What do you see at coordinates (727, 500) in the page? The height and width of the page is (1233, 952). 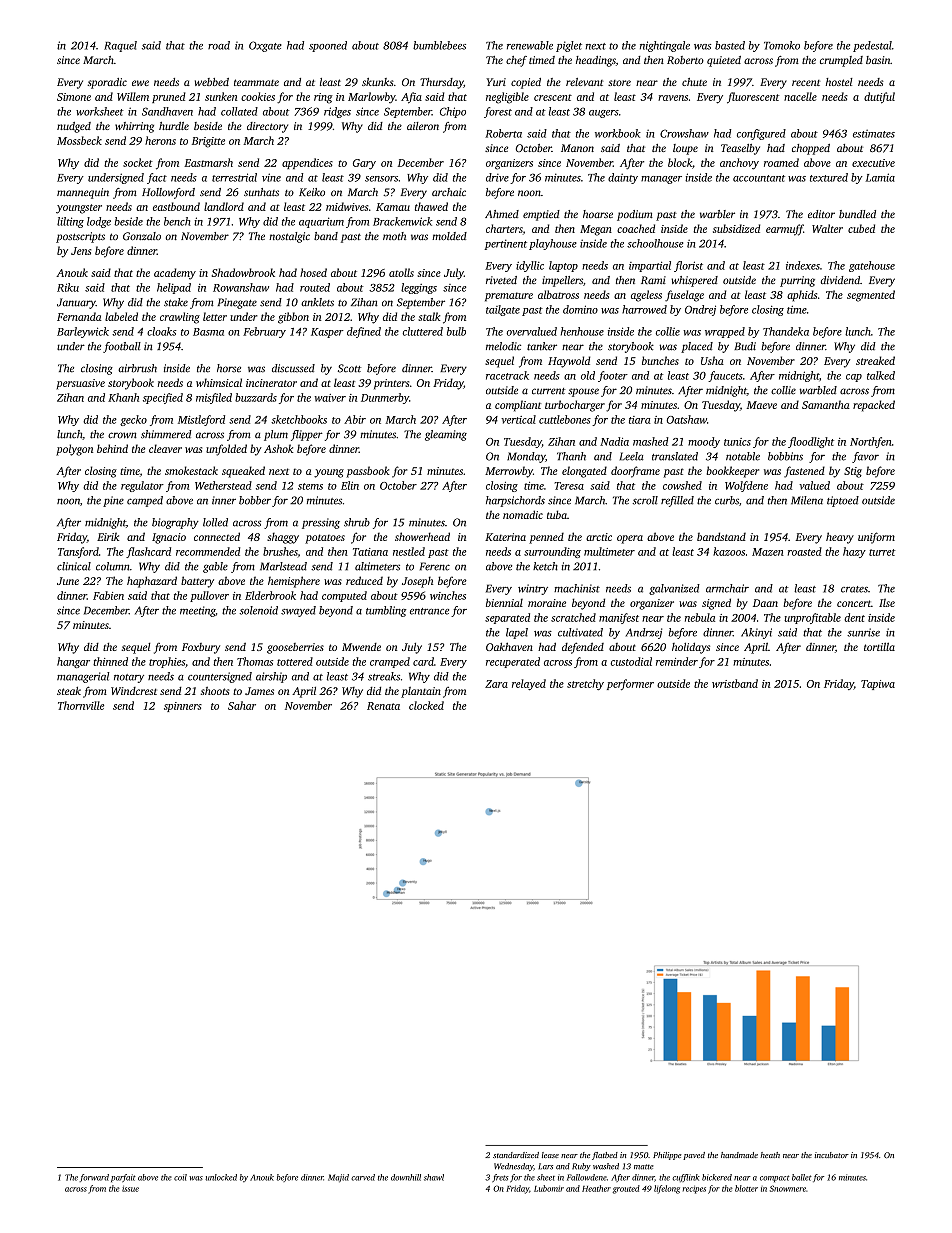 I see `curbs` at bounding box center [727, 500].
